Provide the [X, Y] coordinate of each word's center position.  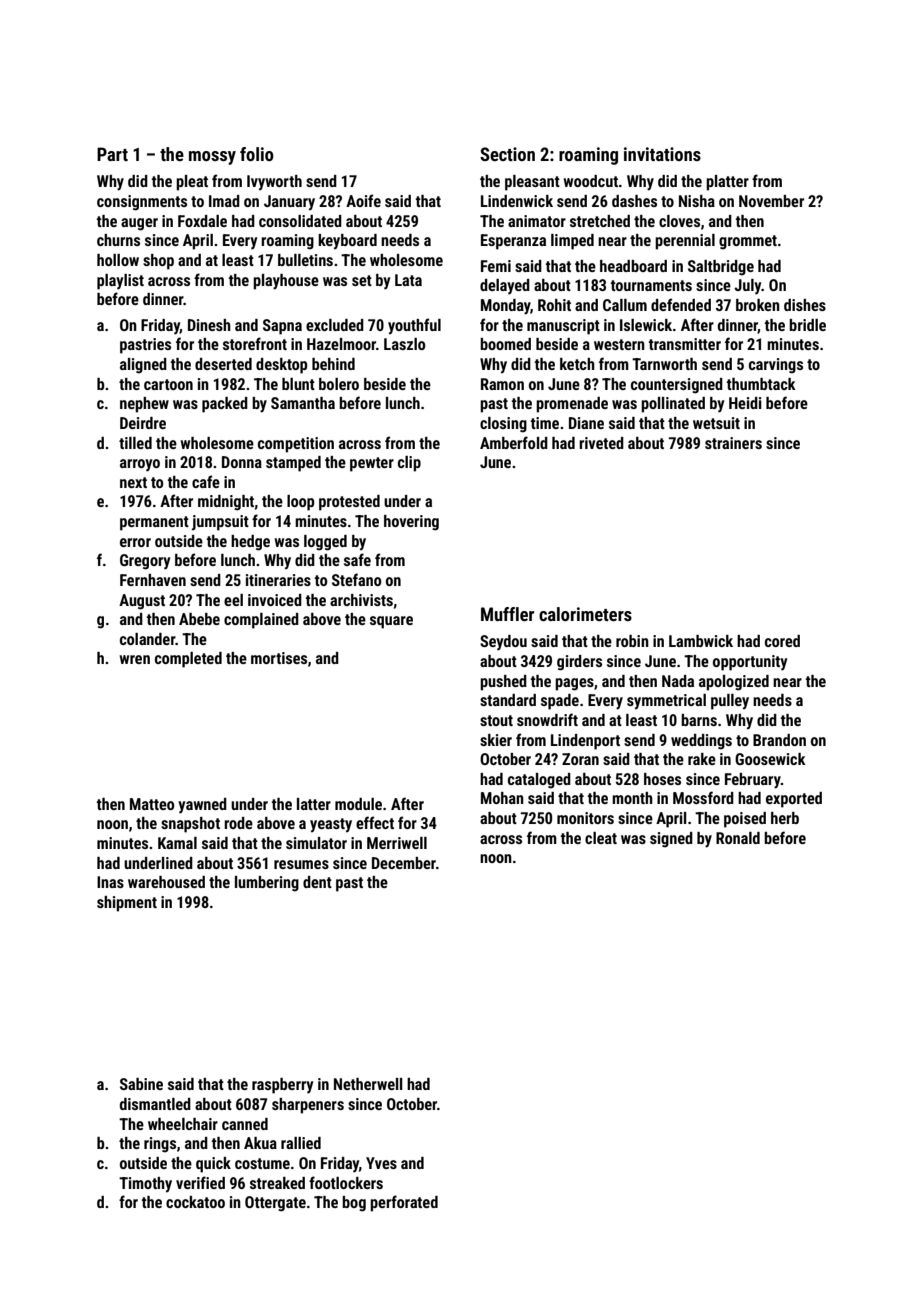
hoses [662, 779]
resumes [301, 864]
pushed [503, 683]
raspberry [282, 1086]
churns [118, 240]
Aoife [363, 200]
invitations [662, 154]
